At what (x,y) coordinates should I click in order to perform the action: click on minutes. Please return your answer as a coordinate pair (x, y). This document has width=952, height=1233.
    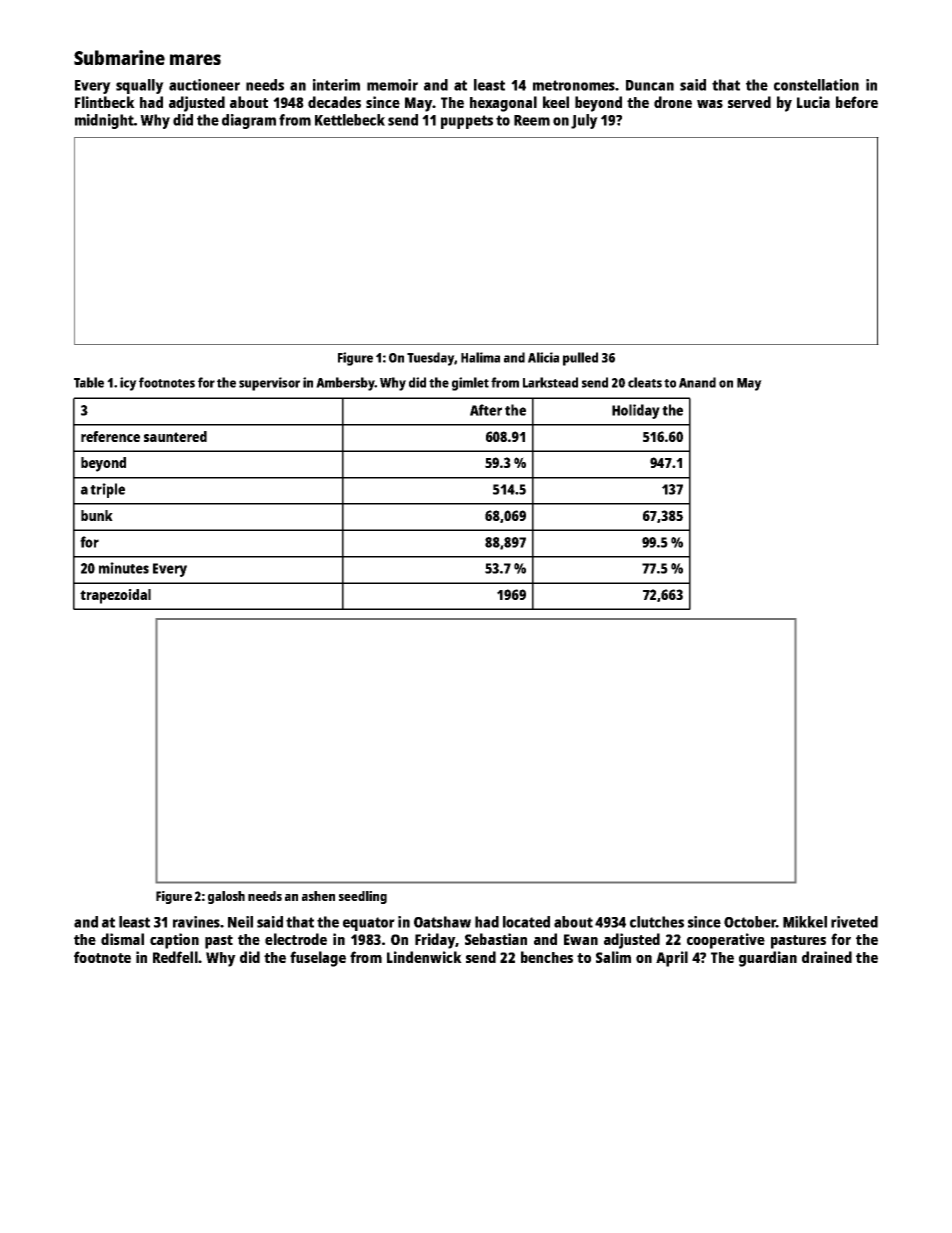
    Looking at the image, I should click on (124, 568).
